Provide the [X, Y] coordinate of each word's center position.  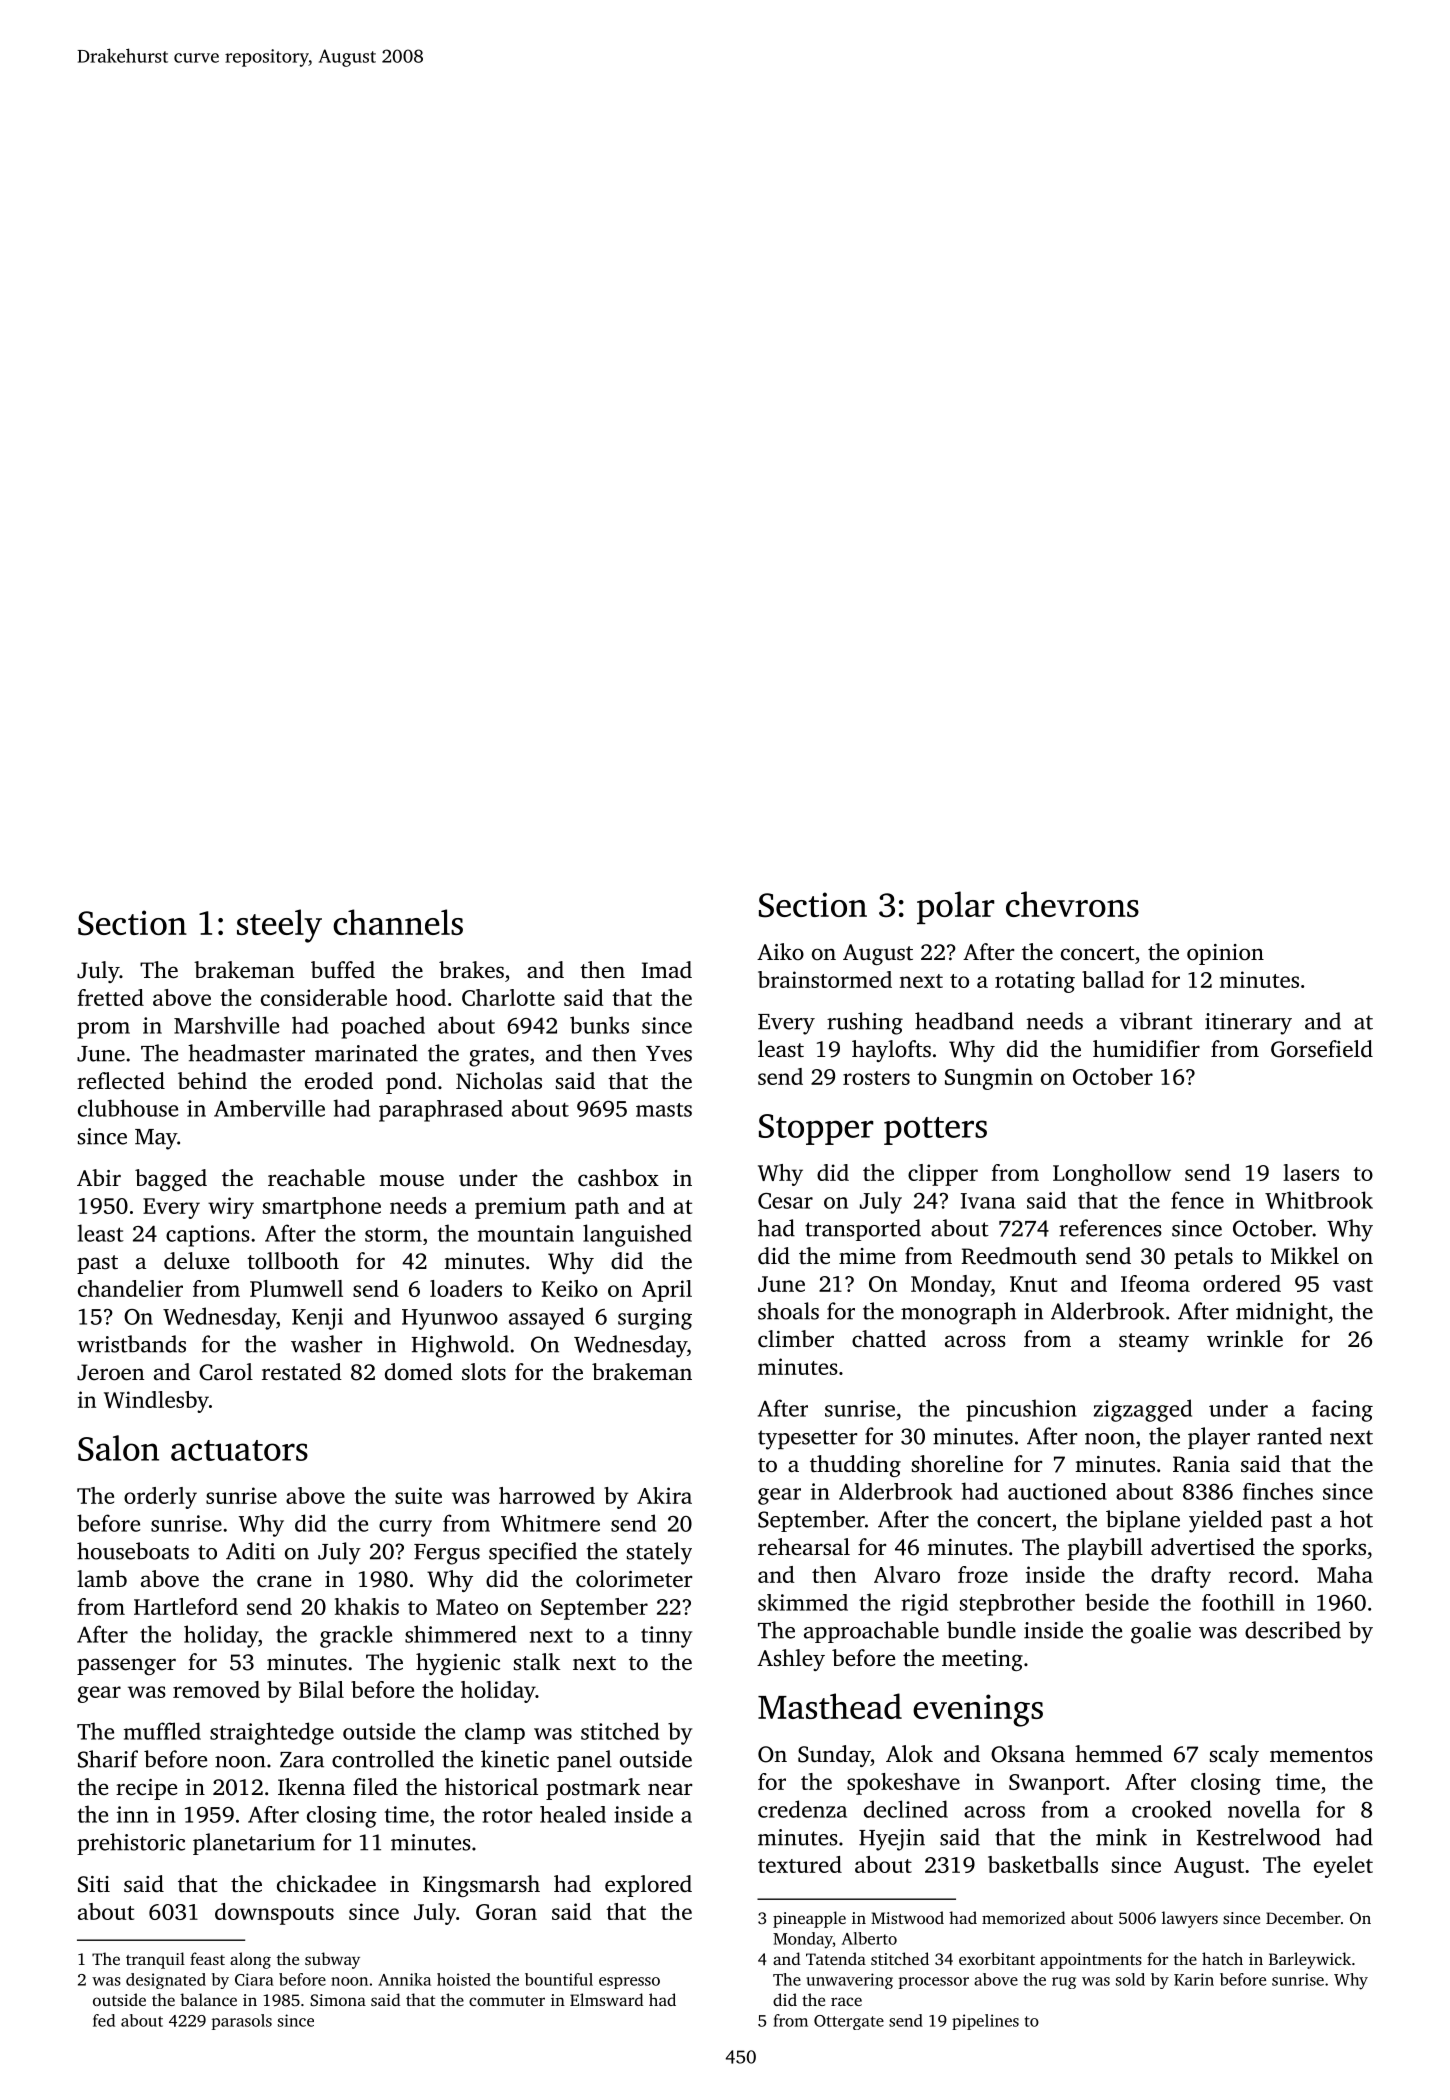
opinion [1225, 954]
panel [584, 1761]
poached [383, 1027]
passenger [126, 1666]
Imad [667, 970]
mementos [1321, 1755]
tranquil [155, 1960]
